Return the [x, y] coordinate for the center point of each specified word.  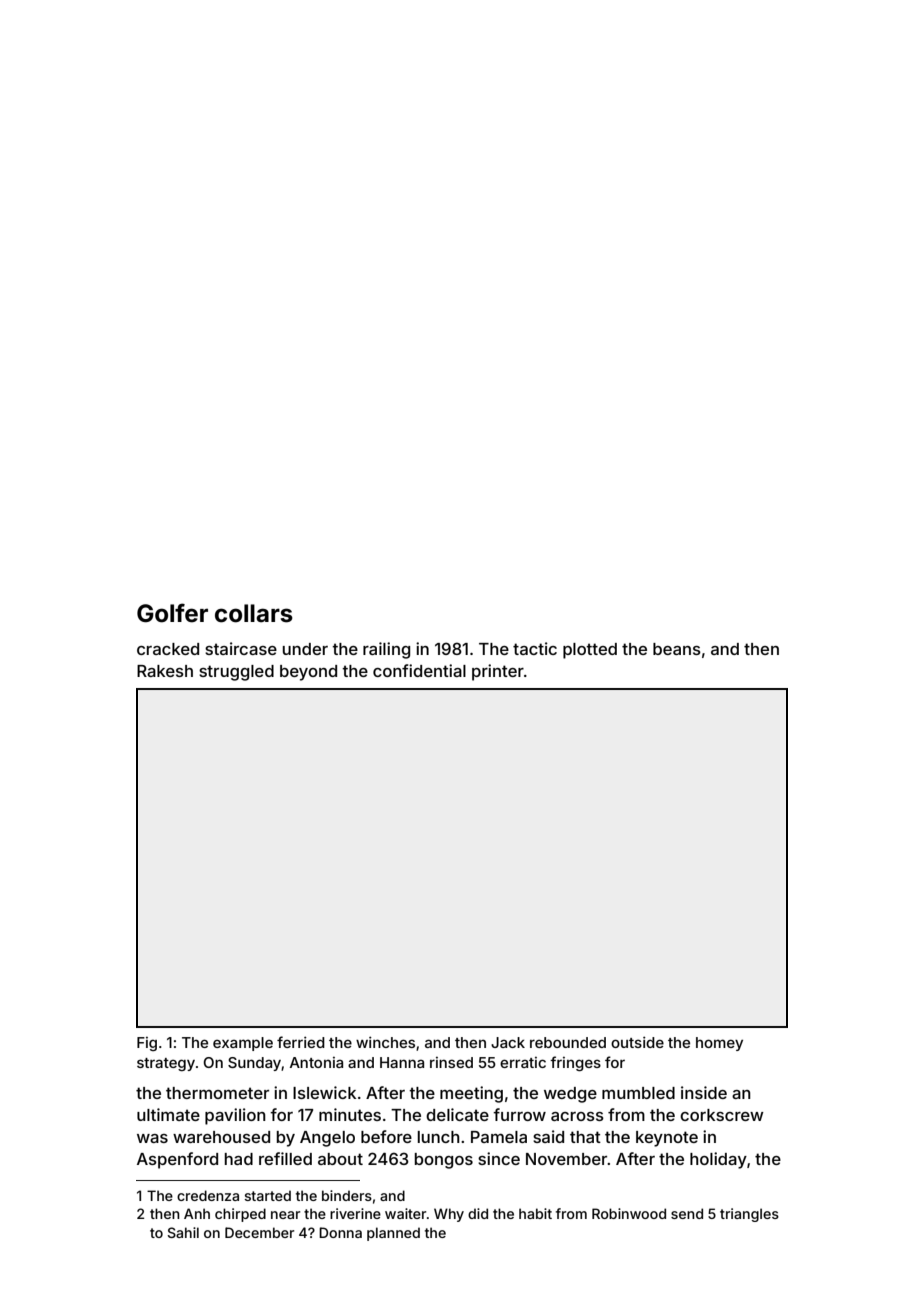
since [499, 1158]
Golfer [172, 613]
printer [498, 672]
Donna [340, 1232]
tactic [535, 648]
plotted [590, 651]
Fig [147, 1044]
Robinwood [629, 1213]
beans [677, 649]
